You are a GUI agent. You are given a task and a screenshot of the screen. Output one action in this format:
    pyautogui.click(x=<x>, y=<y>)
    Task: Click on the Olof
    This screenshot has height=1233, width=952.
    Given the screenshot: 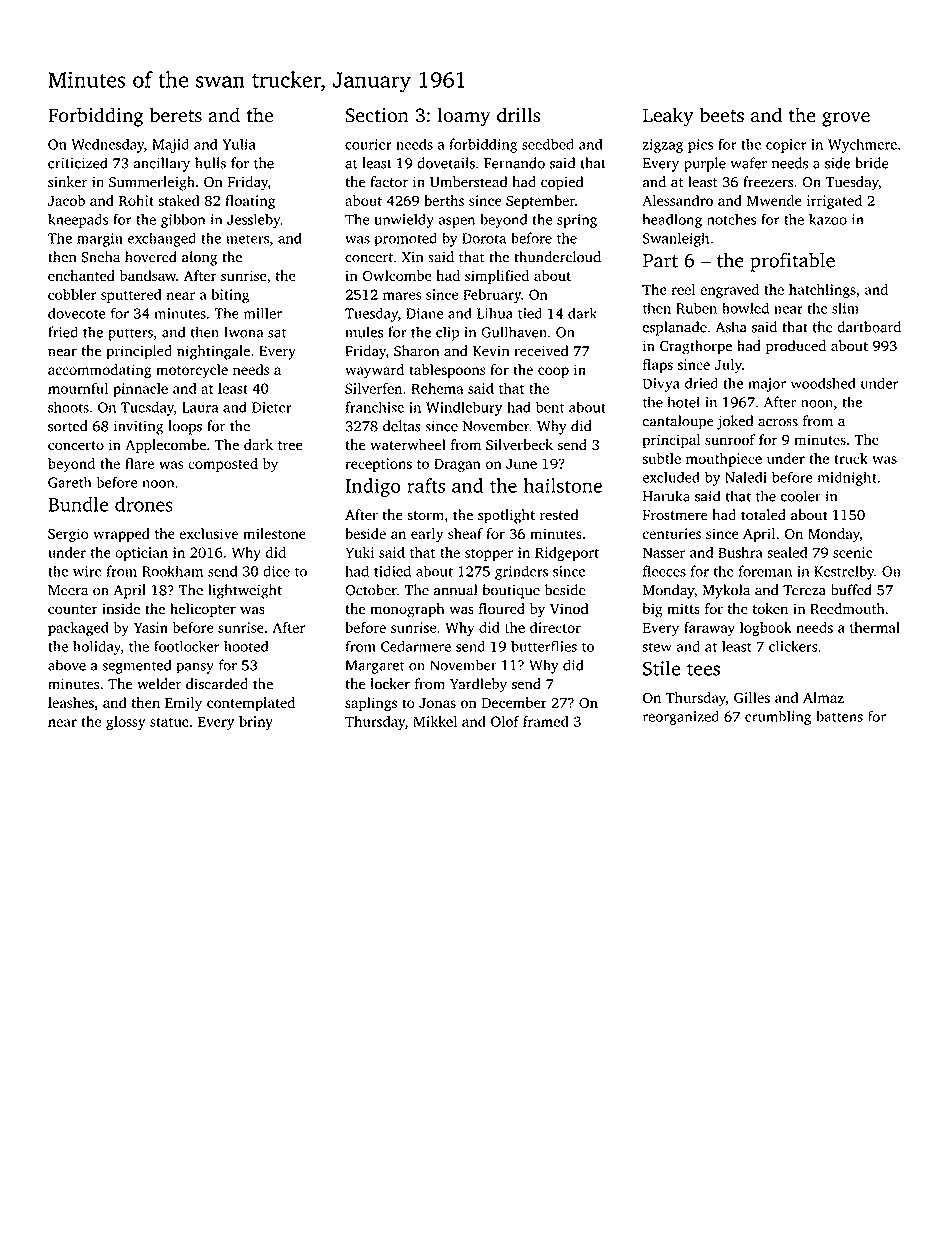 What is the action you would take?
    pyautogui.click(x=505, y=721)
